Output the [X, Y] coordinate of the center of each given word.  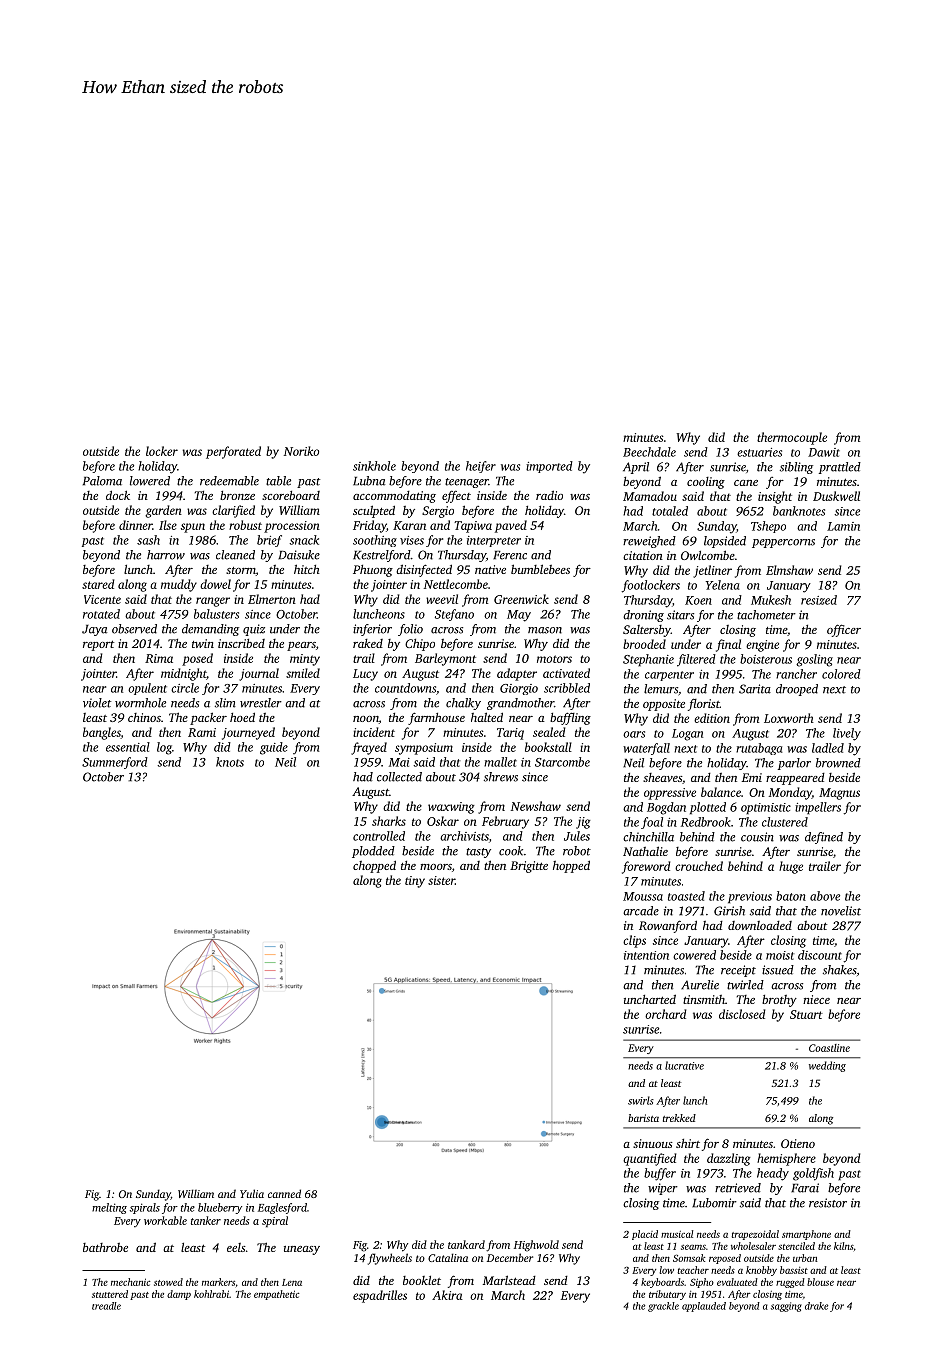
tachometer [766, 615]
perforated [233, 452]
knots [230, 762]
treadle [106, 1306]
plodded [373, 852]
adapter [517, 674]
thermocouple [792, 438]
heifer [481, 467]
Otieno [798, 1143]
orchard [666, 1014]
